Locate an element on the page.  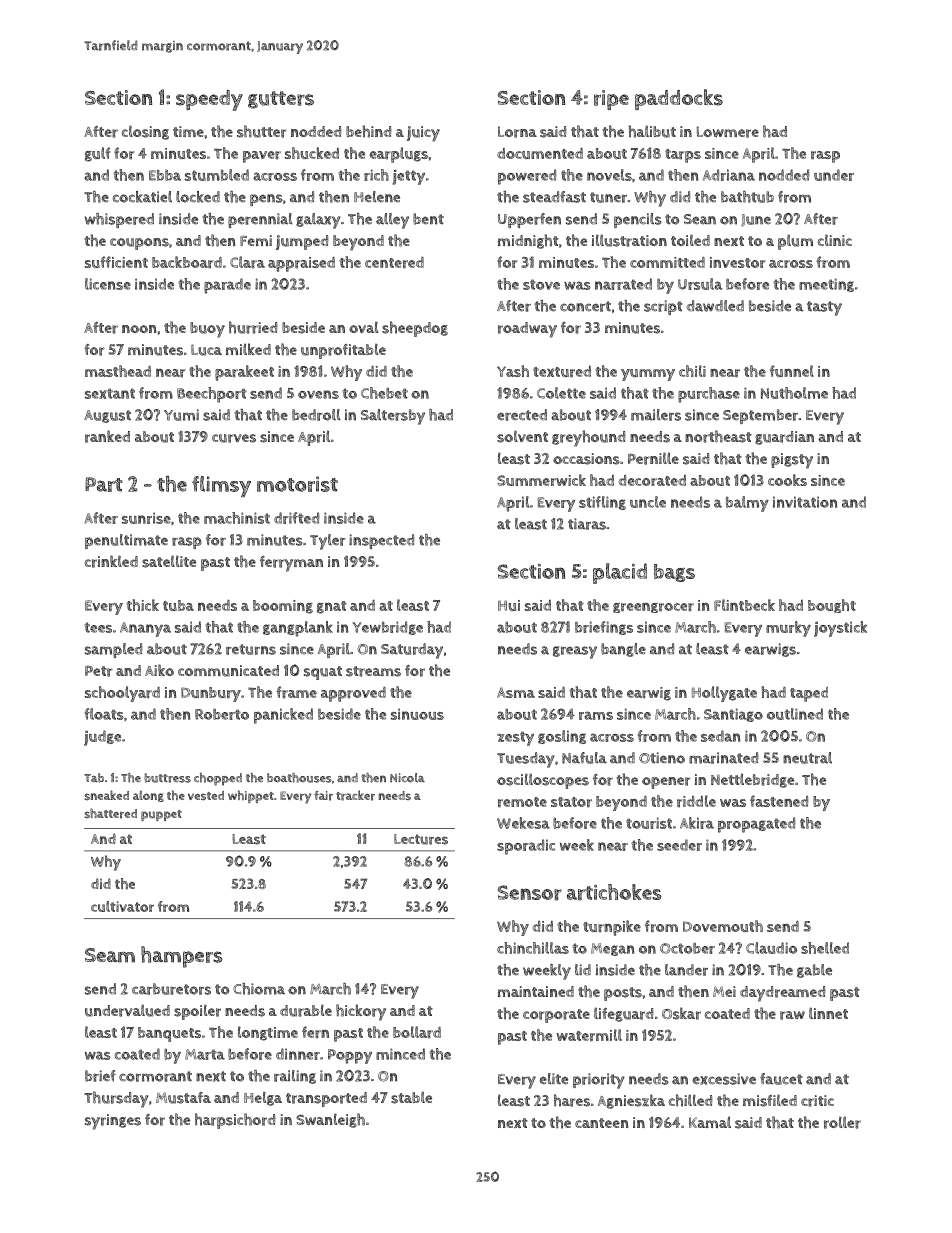
tiaras is located at coordinates (587, 524).
